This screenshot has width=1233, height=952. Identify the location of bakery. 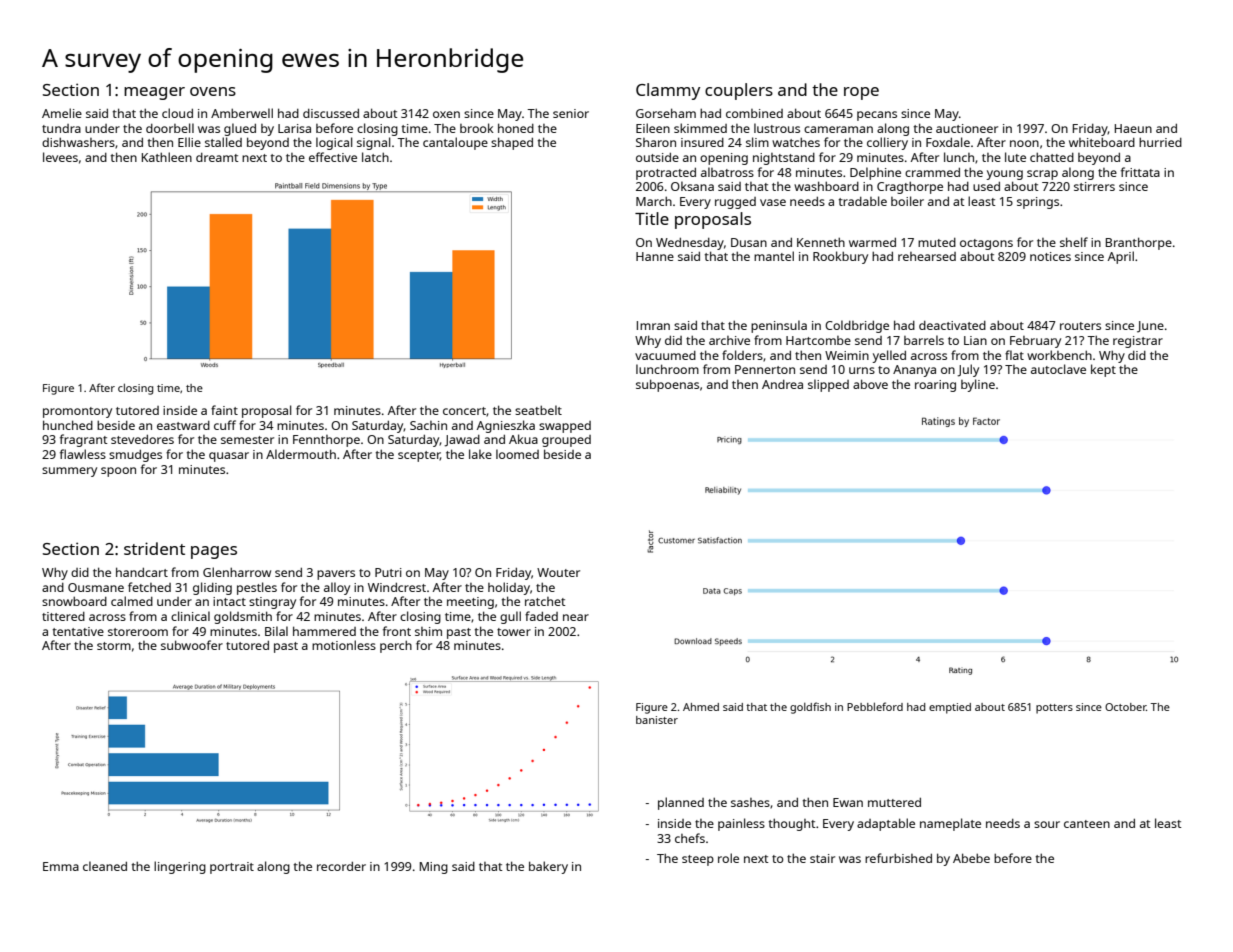
(548, 867).
